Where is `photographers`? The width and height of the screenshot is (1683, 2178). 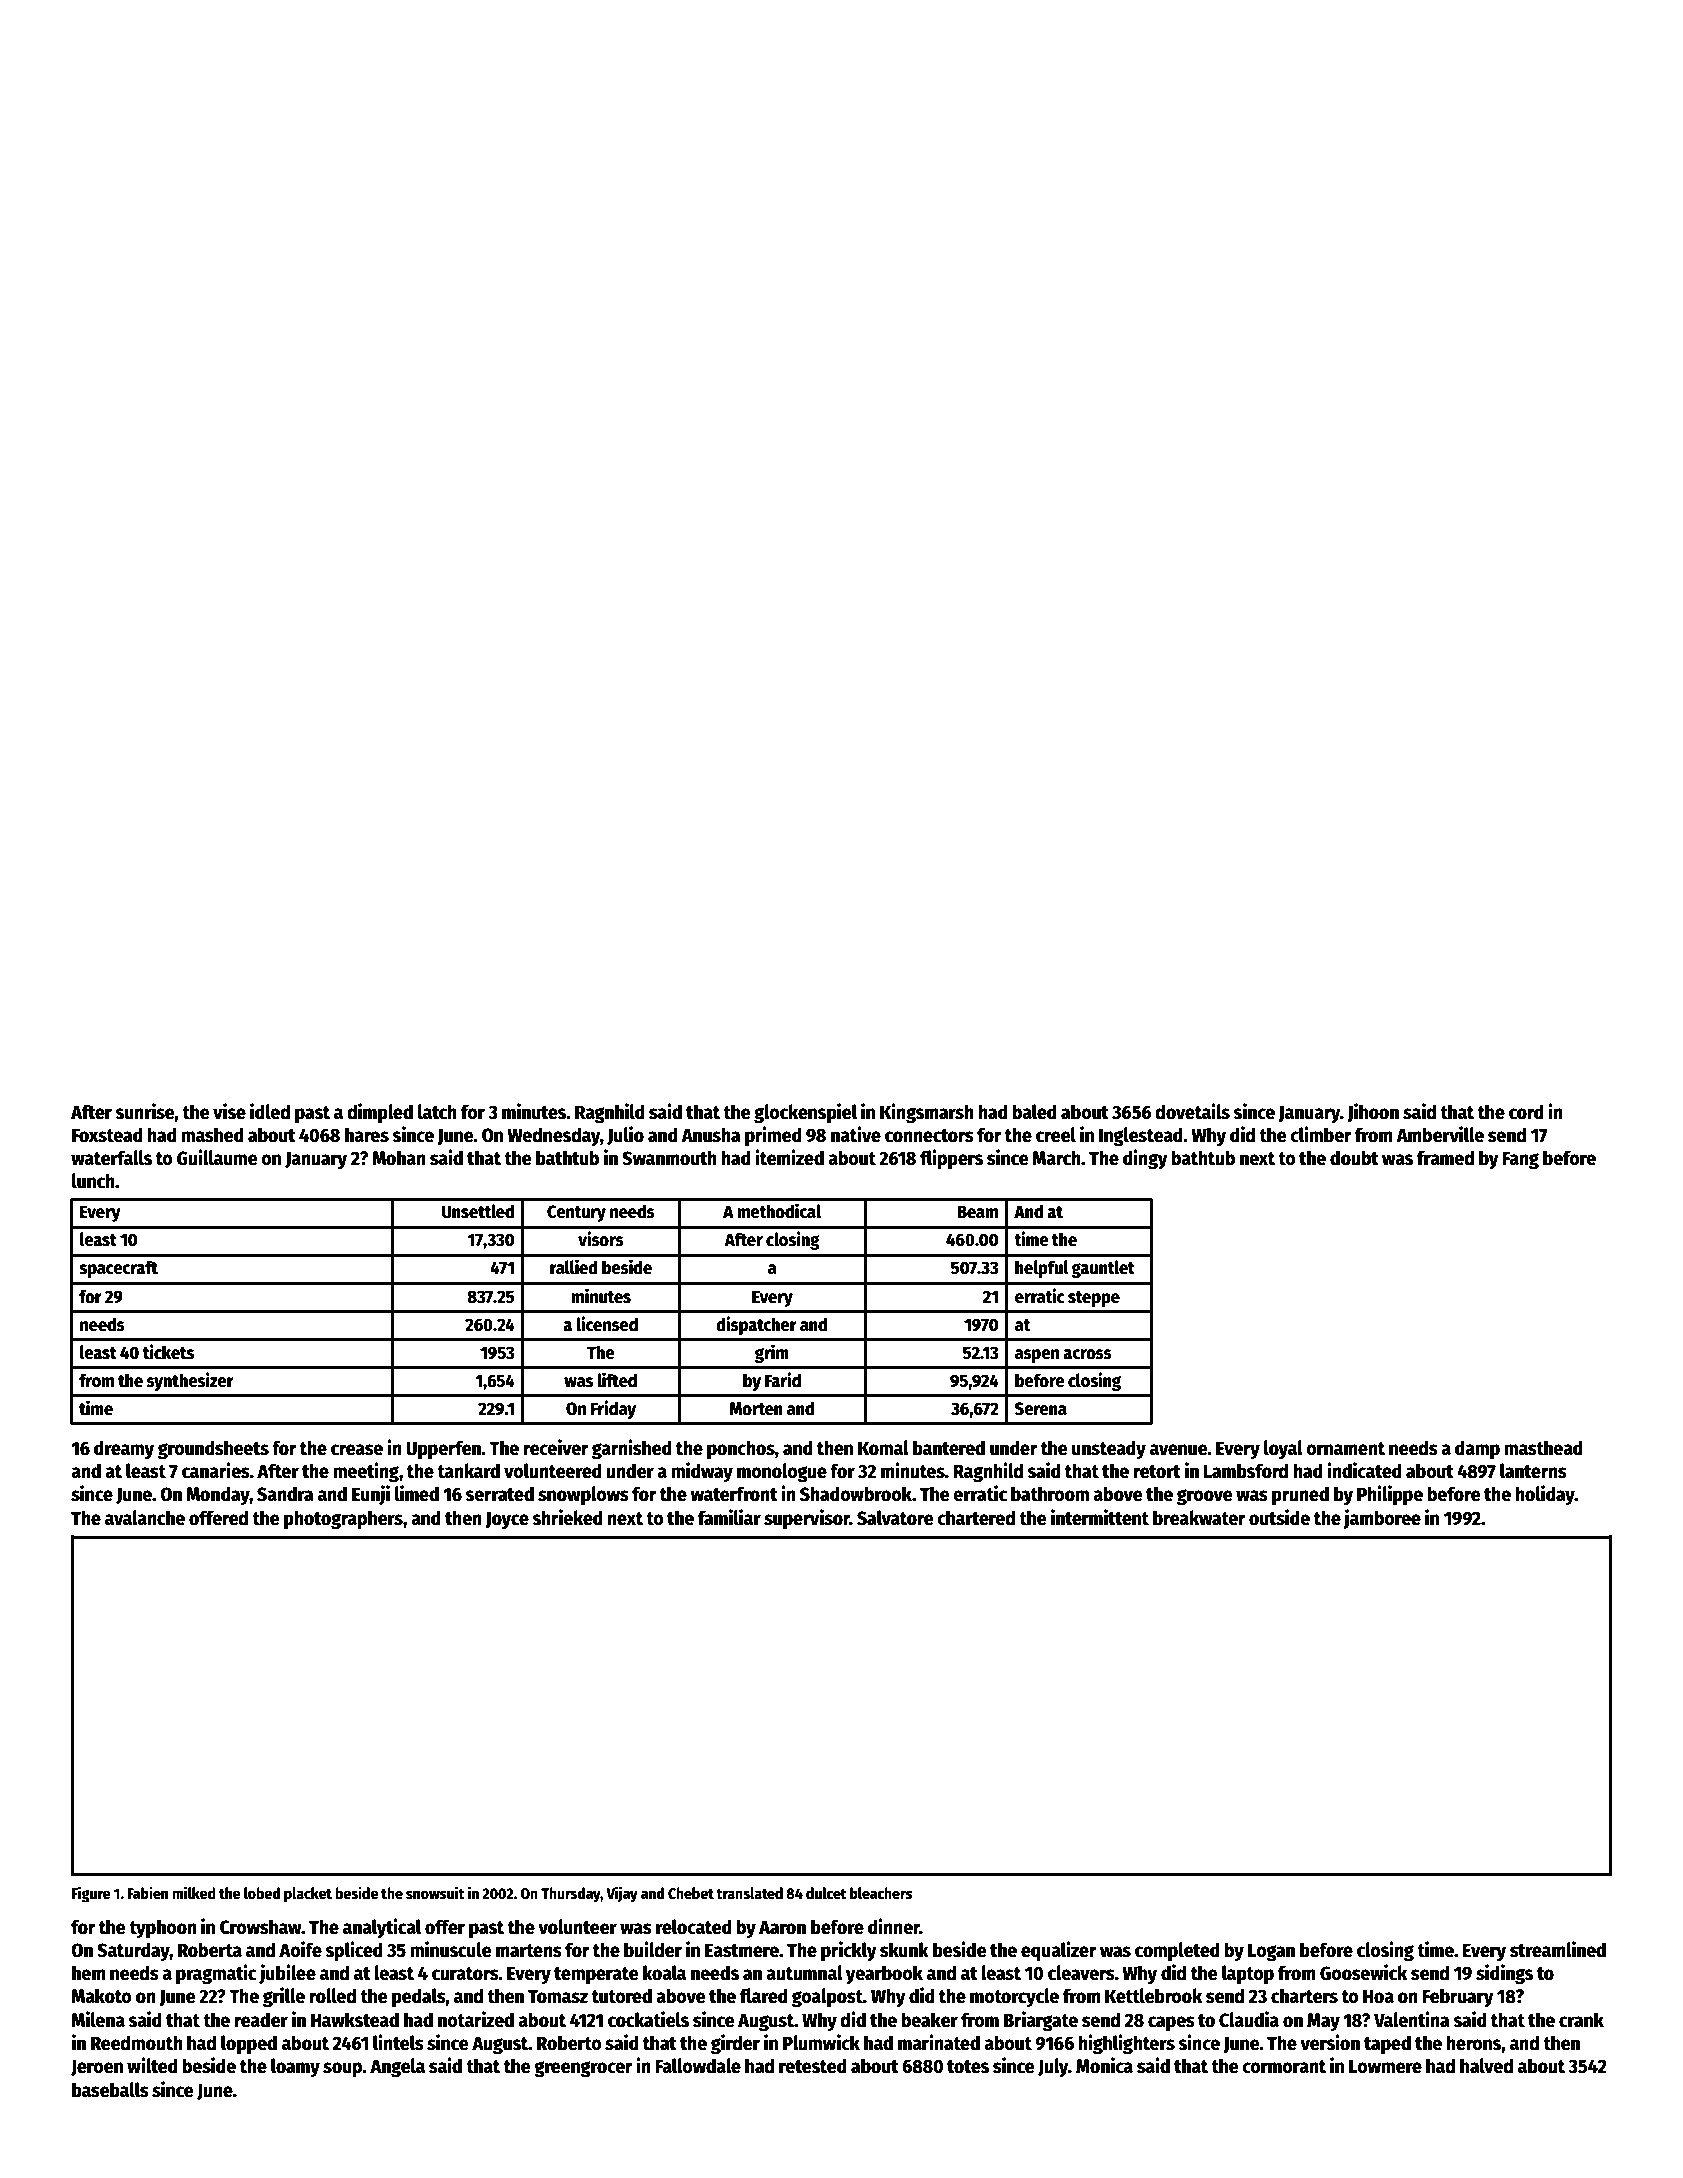 photographers is located at coordinates (343, 1519).
